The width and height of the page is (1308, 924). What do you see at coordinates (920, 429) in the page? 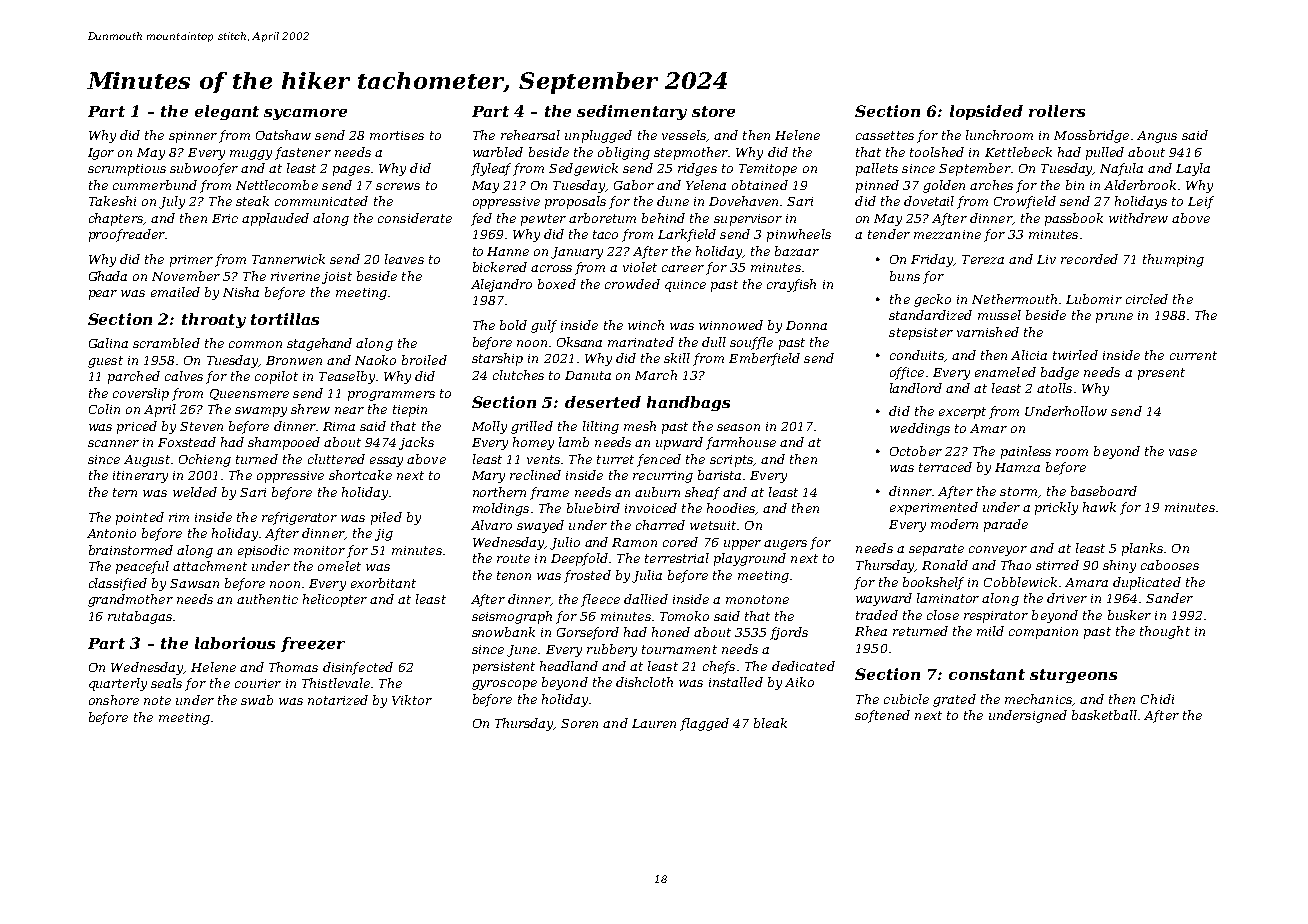
I see `weddings` at bounding box center [920, 429].
